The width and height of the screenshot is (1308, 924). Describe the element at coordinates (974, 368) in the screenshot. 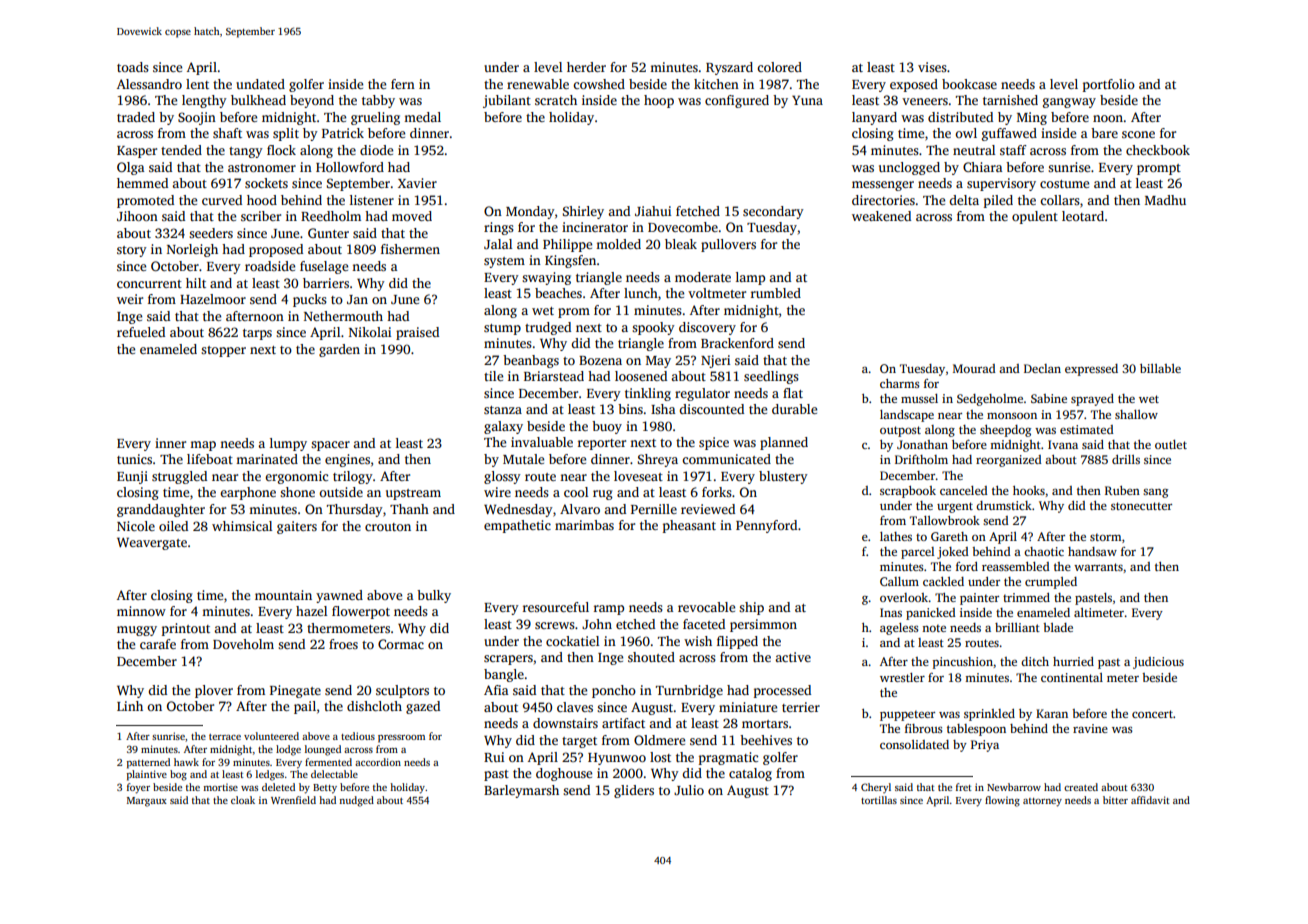

I see `Mourad` at that location.
